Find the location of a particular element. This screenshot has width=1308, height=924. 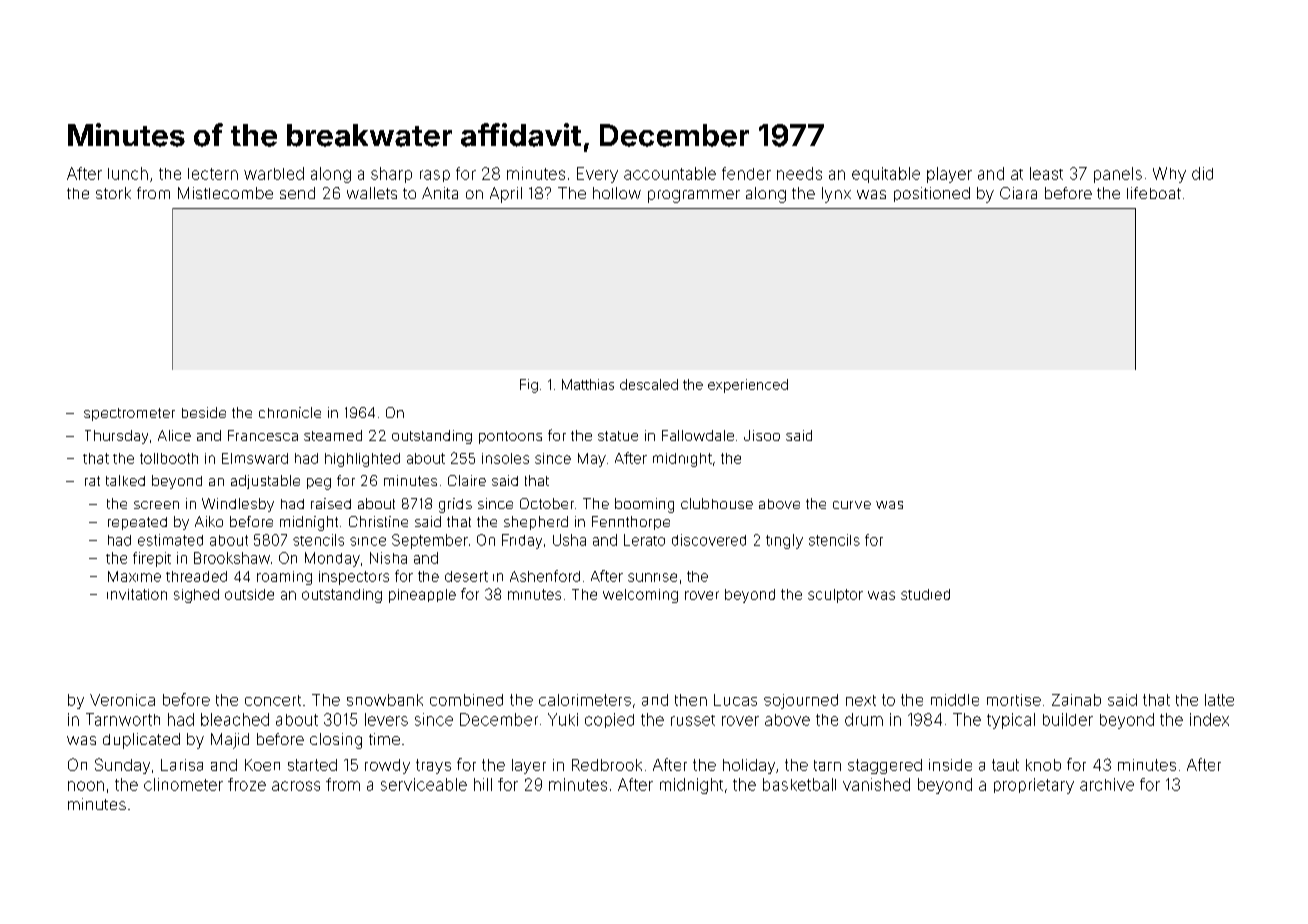

basketball is located at coordinates (799, 784).
